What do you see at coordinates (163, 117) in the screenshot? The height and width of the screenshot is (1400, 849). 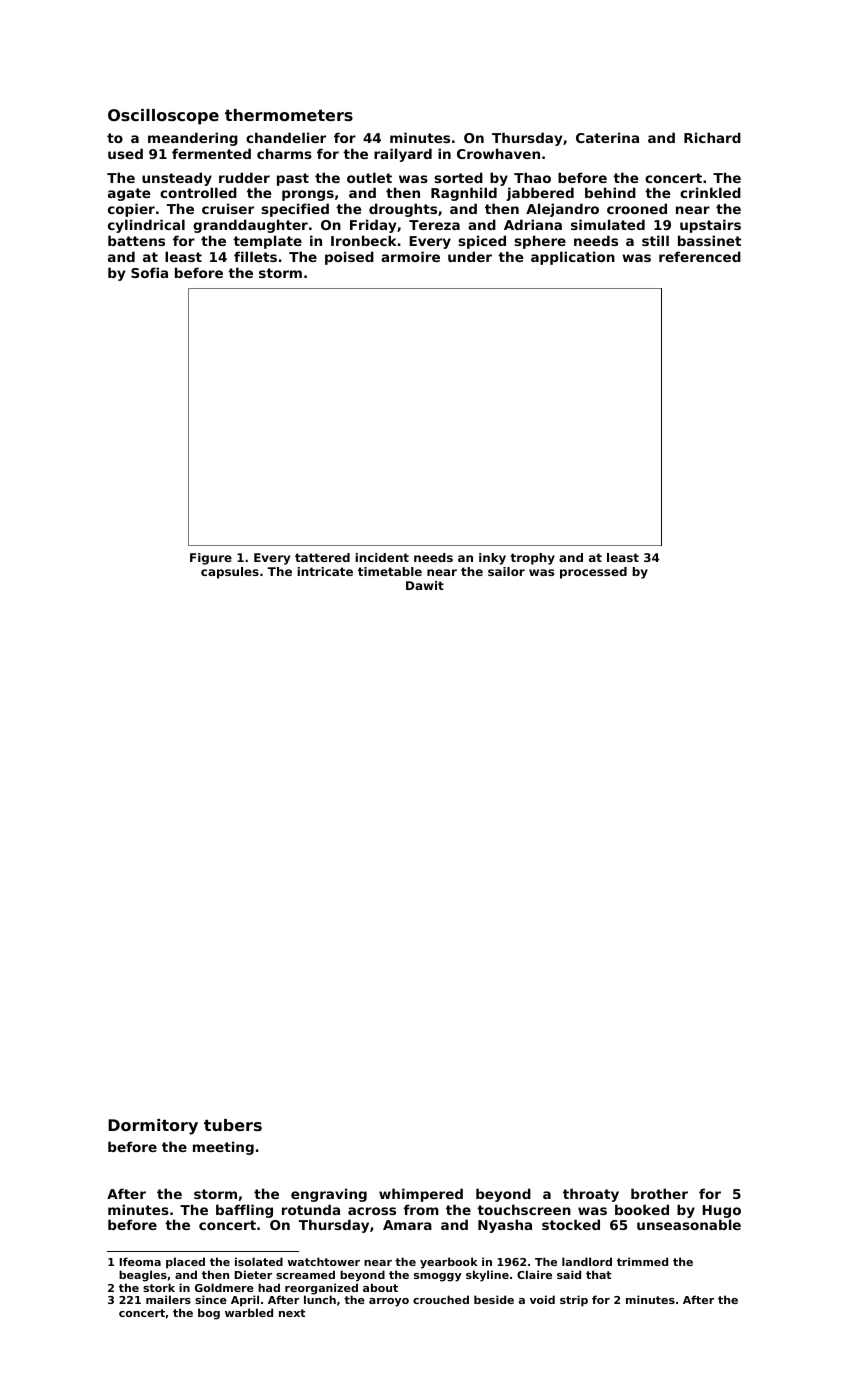 I see `Oscilloscope` at bounding box center [163, 117].
